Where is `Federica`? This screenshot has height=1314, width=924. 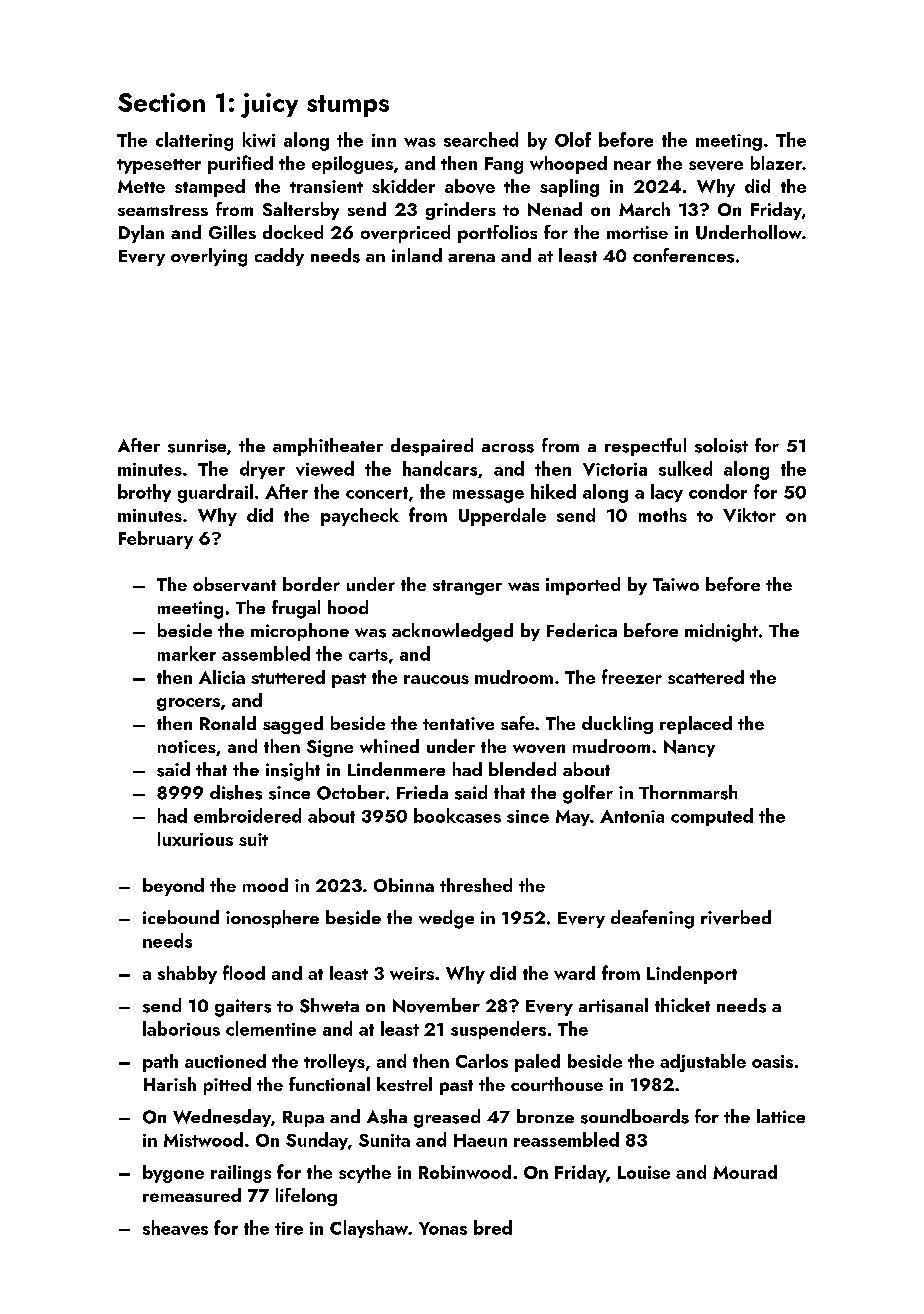 Federica is located at coordinates (582, 630).
